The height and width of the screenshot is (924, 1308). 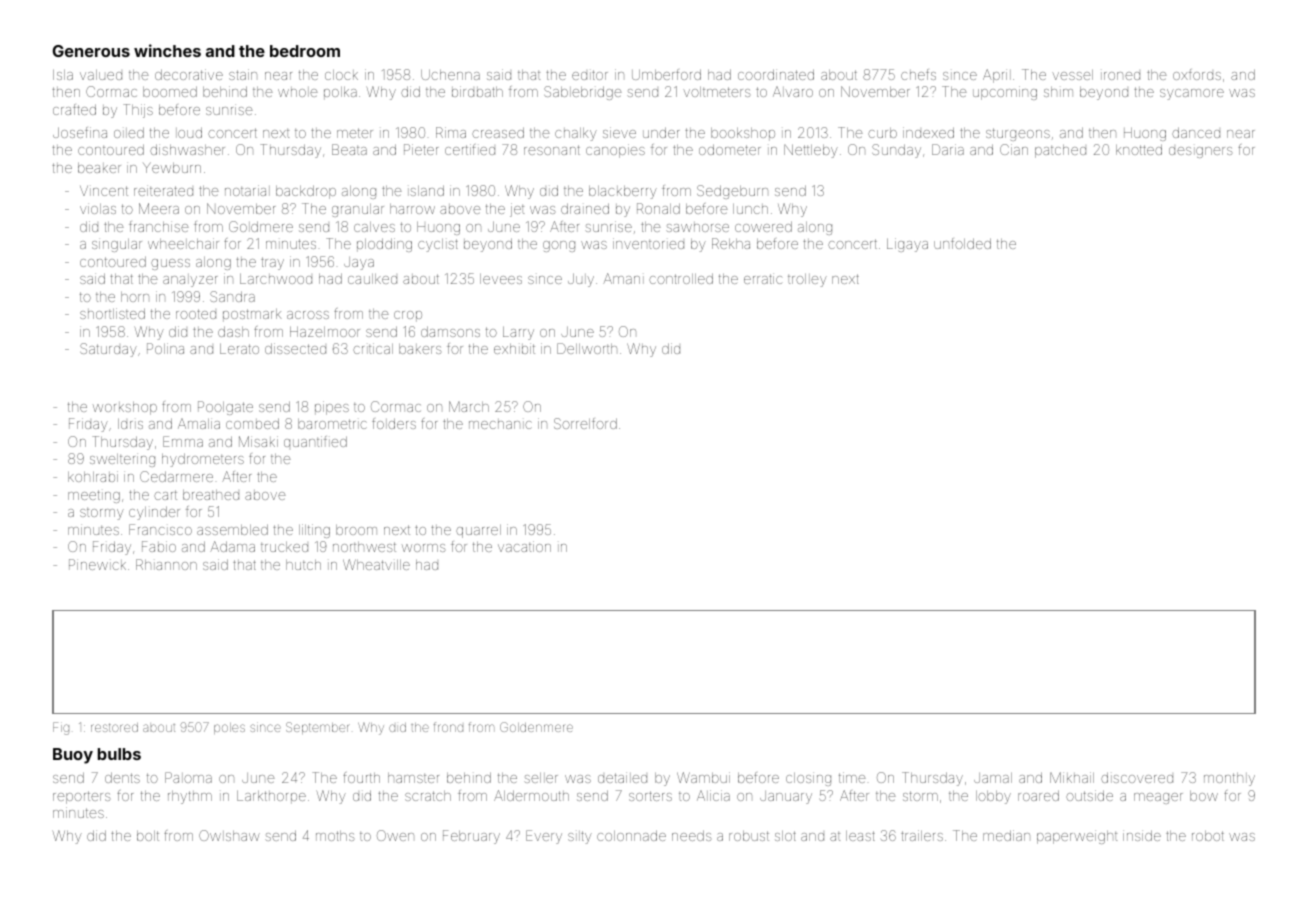 What do you see at coordinates (94, 496) in the screenshot?
I see `meeting` at bounding box center [94, 496].
